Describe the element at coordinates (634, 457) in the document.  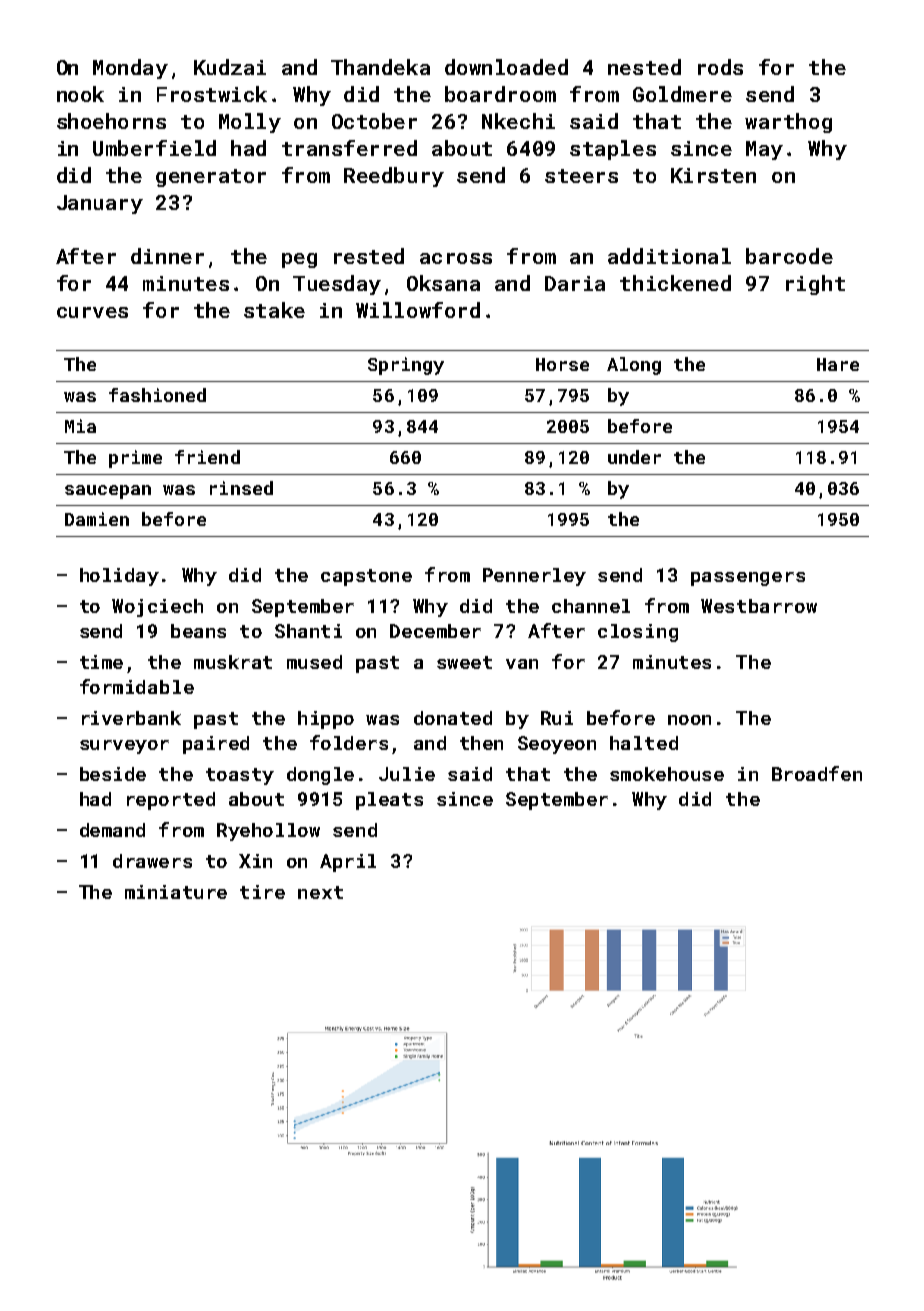
I see `under` at that location.
